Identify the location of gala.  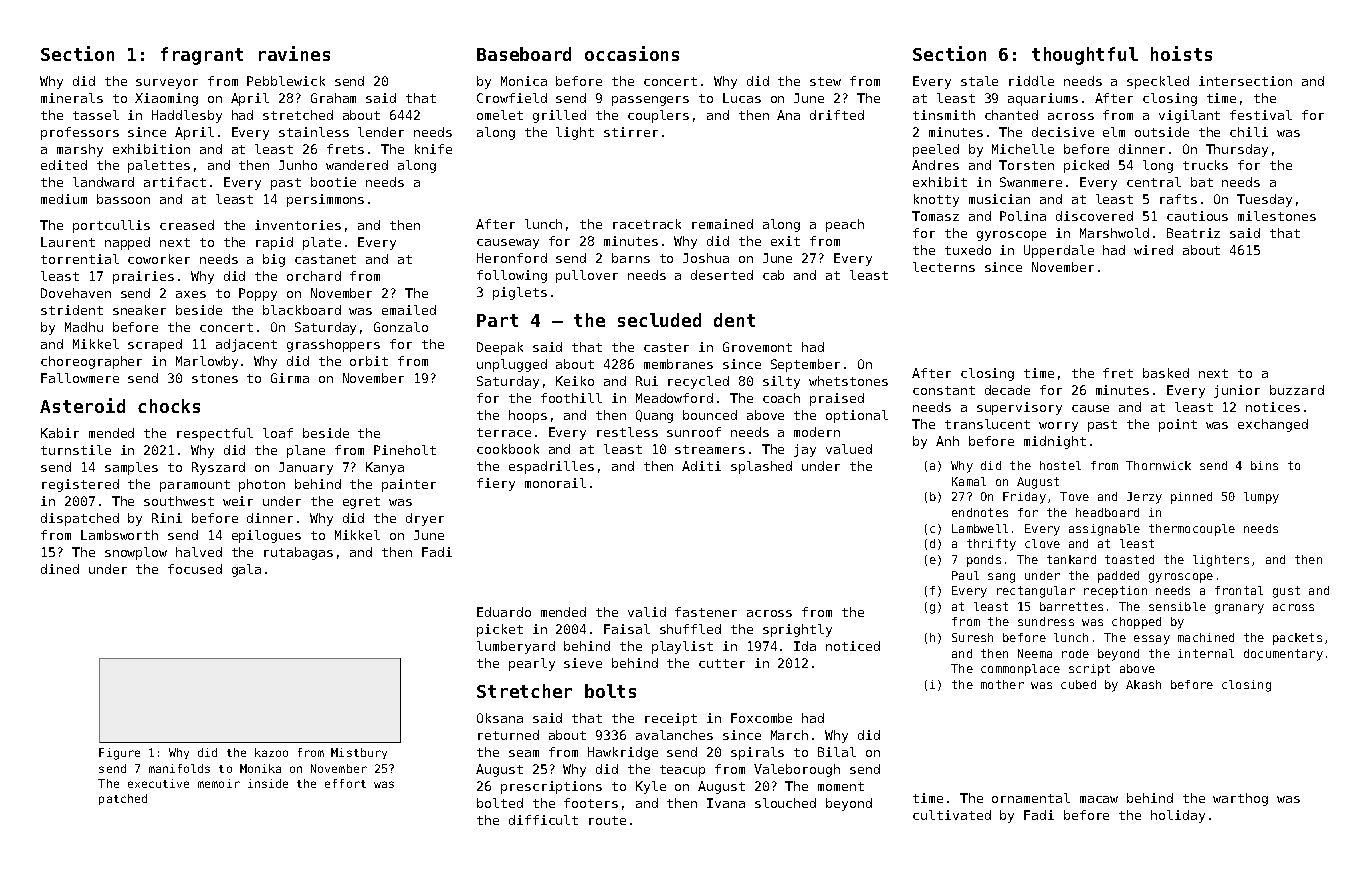
(246, 570).
